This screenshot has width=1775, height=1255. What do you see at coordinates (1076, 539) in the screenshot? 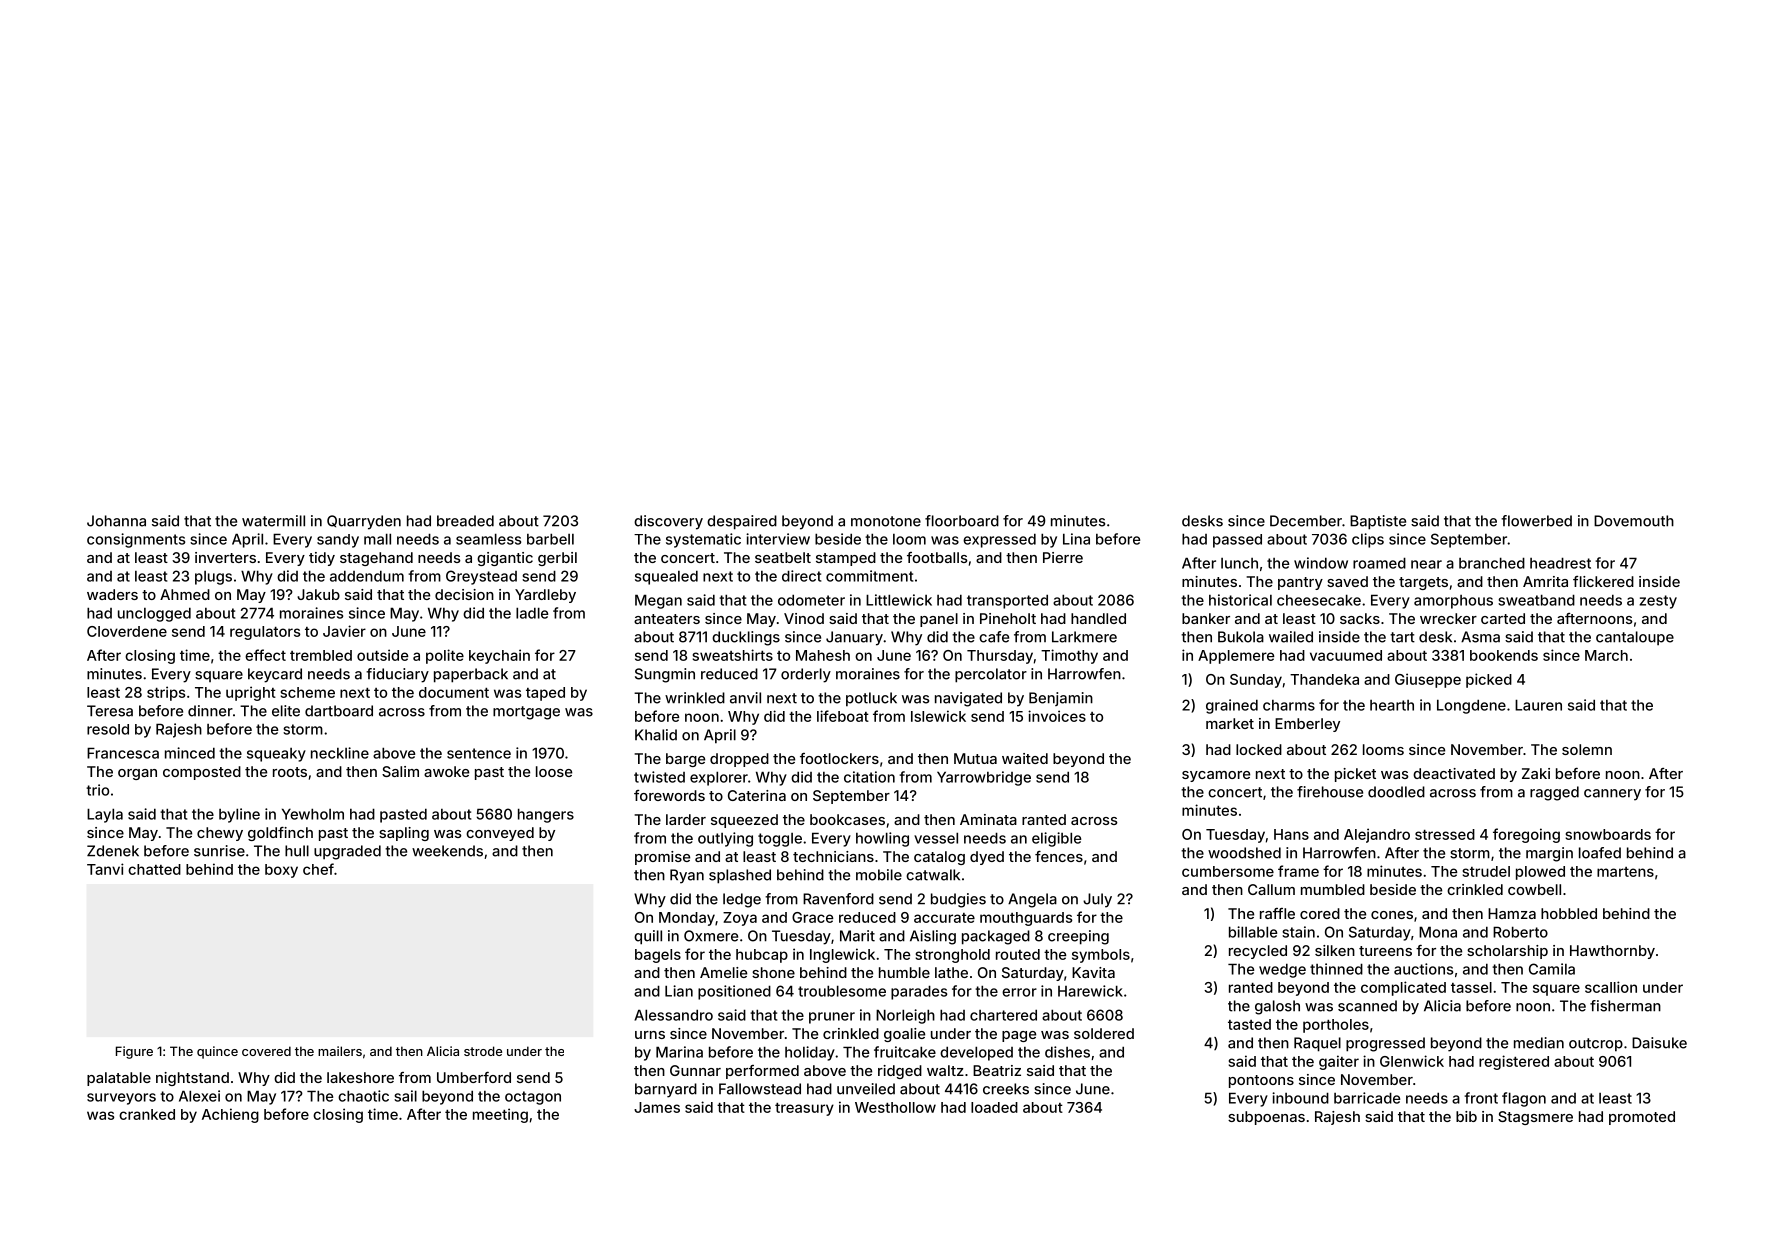
I see `Lina` at bounding box center [1076, 539].
